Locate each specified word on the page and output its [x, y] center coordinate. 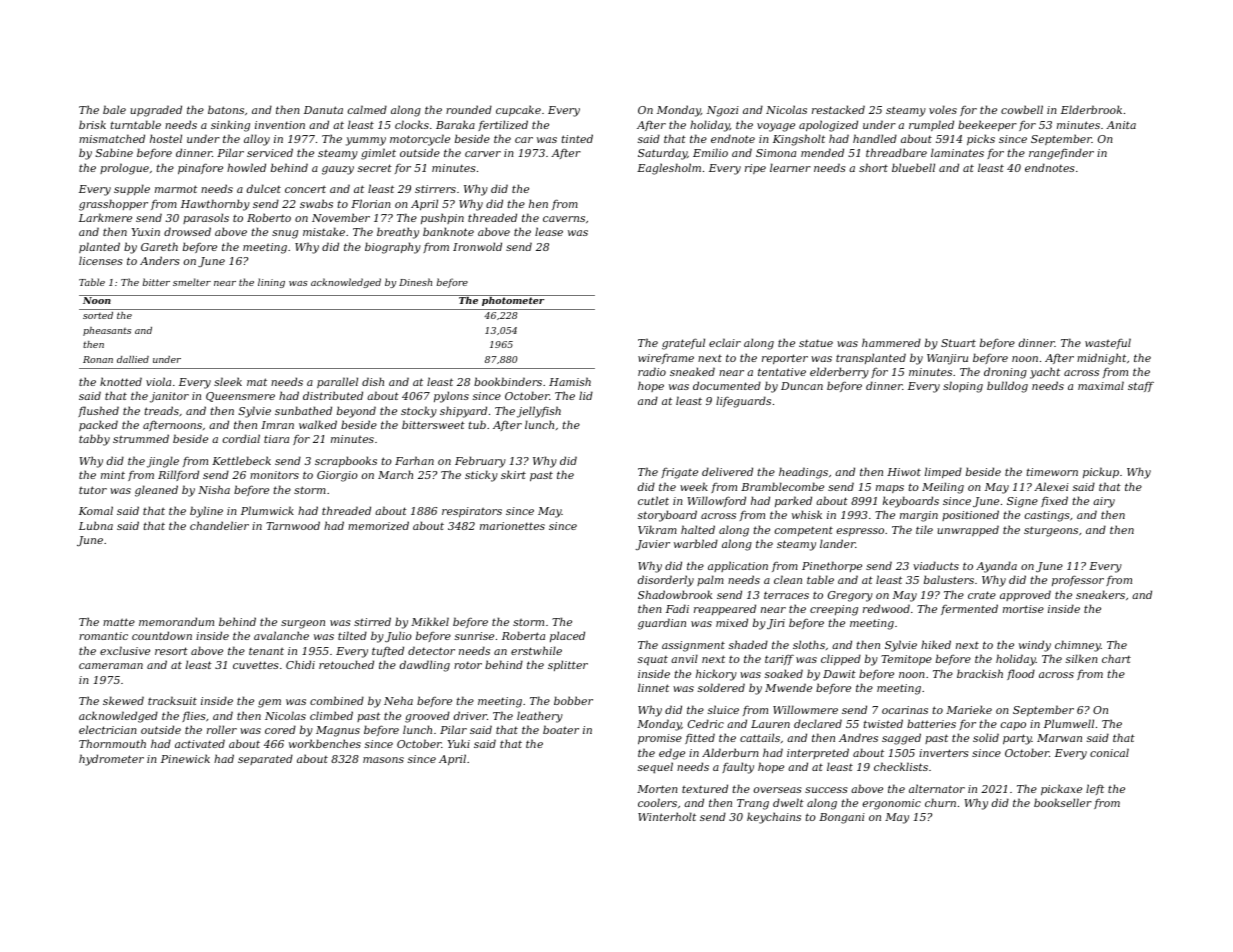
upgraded [156, 111]
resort [171, 651]
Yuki [459, 743]
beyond [356, 412]
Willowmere [805, 709]
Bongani [842, 818]
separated [265, 759]
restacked [838, 109]
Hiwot [904, 472]
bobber [573, 700]
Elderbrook [1091, 109]
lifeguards [743, 402]
